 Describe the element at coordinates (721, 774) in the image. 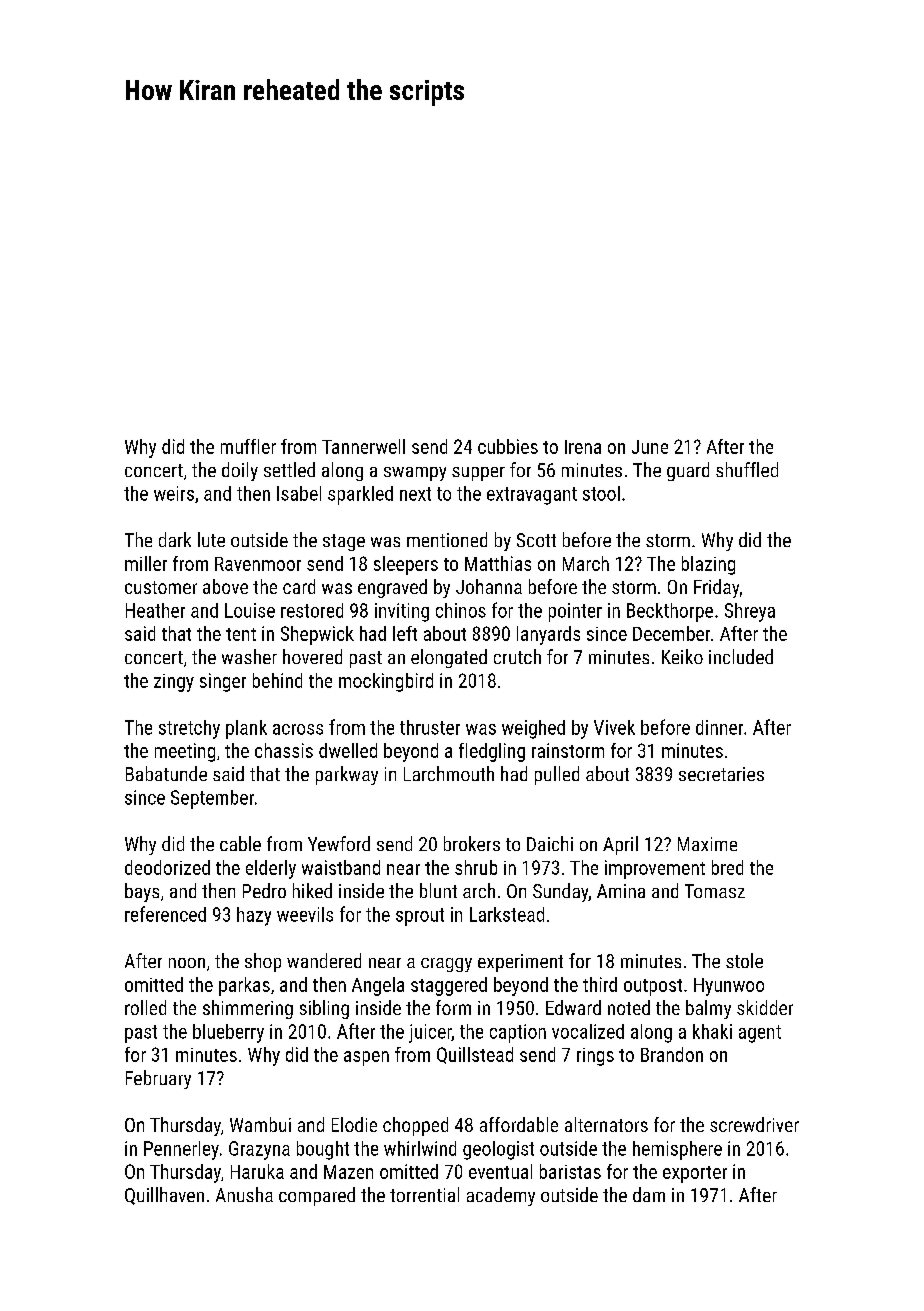

I see `secretaries` at that location.
